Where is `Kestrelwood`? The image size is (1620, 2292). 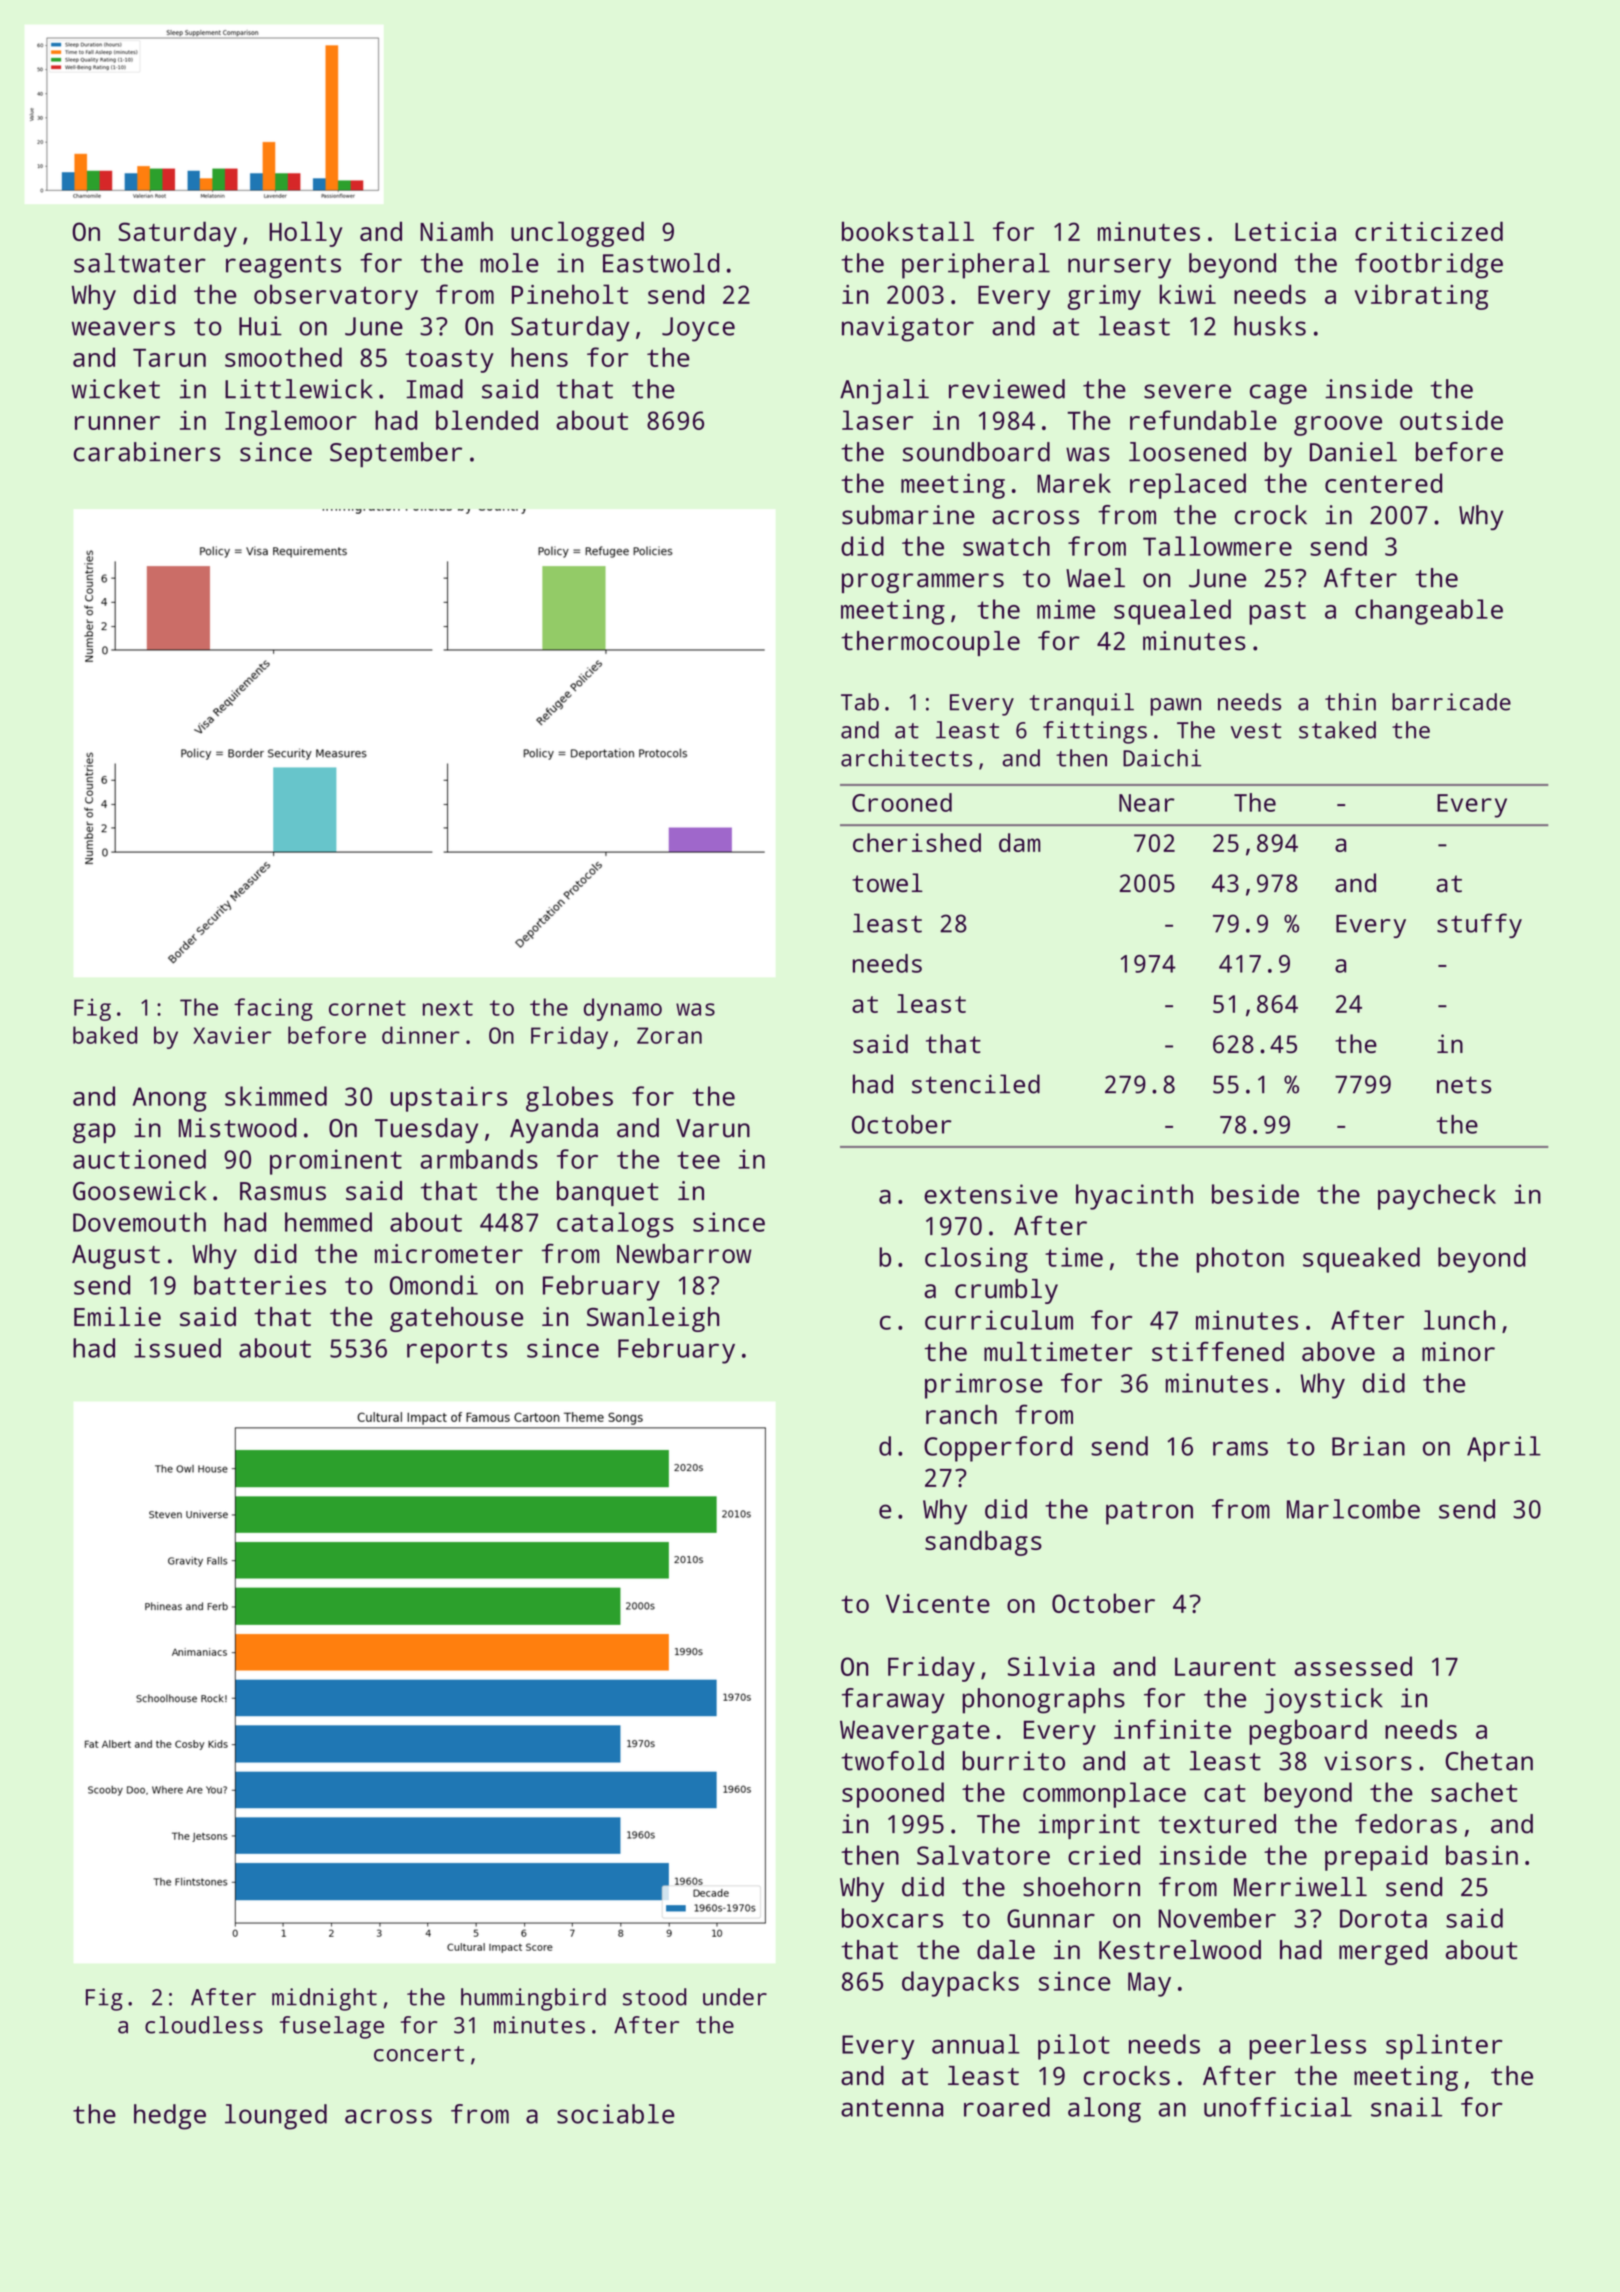 Kestrelwood is located at coordinates (1180, 1950).
